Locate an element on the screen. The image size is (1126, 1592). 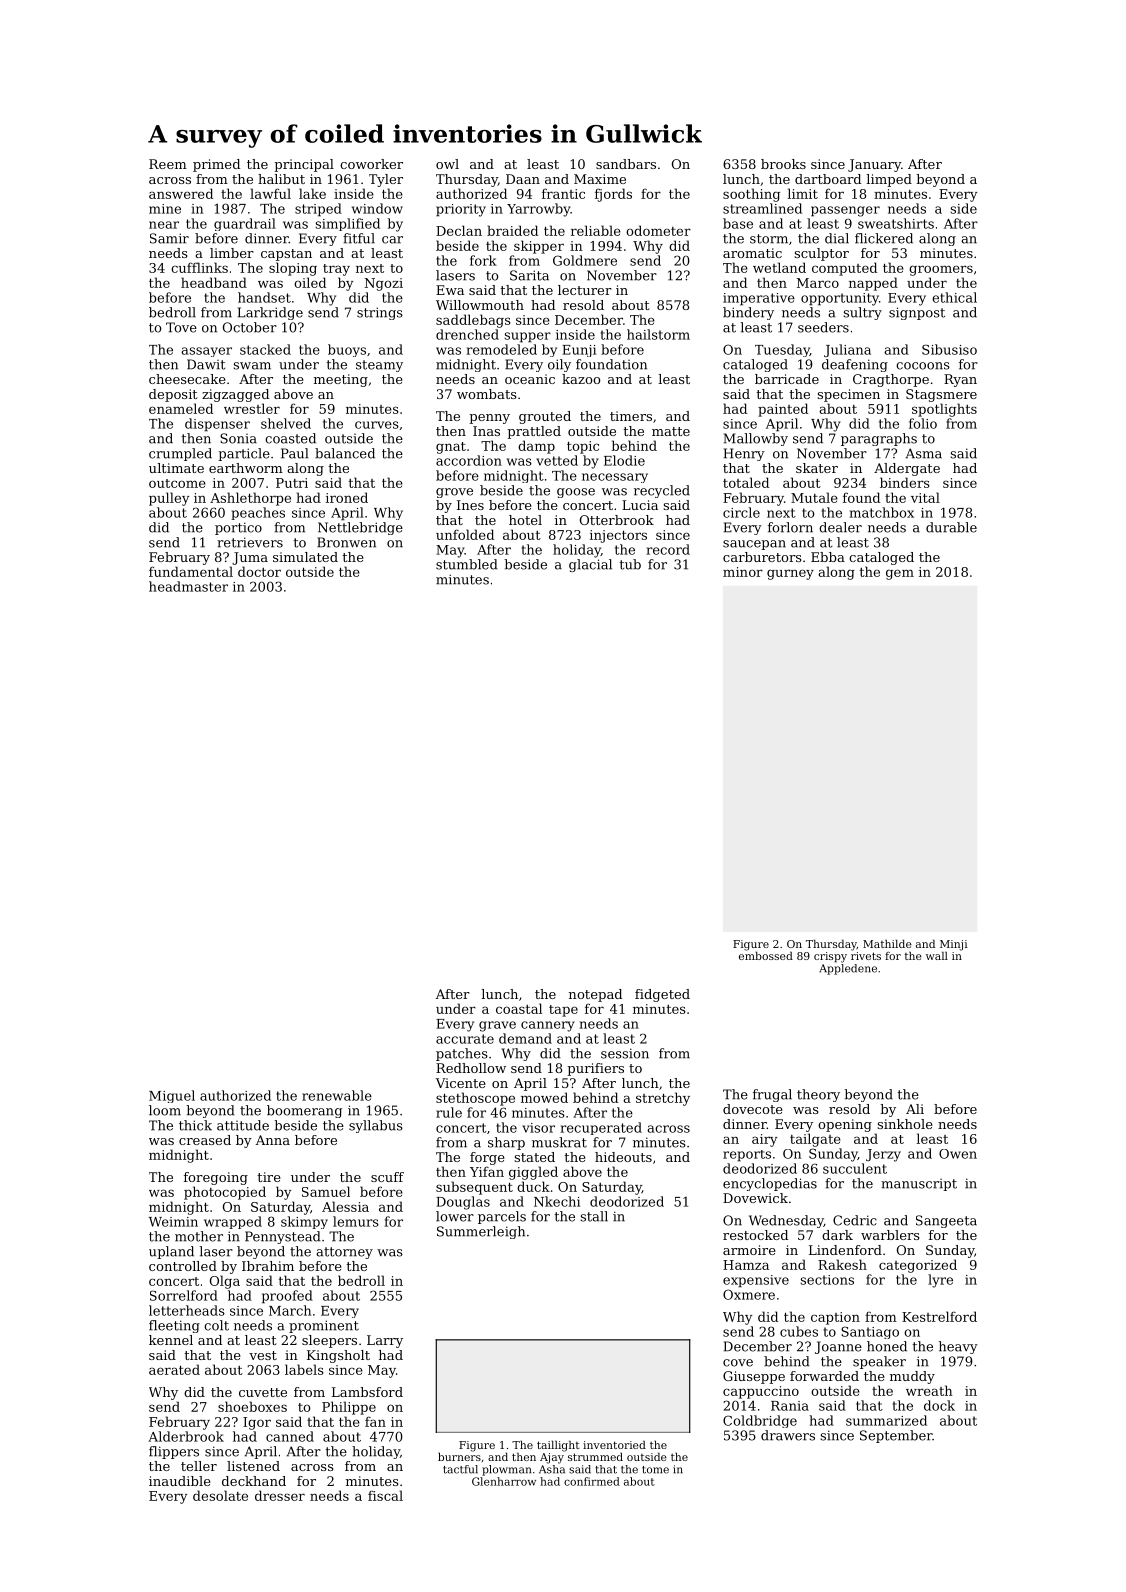
Inas is located at coordinates (486, 431).
